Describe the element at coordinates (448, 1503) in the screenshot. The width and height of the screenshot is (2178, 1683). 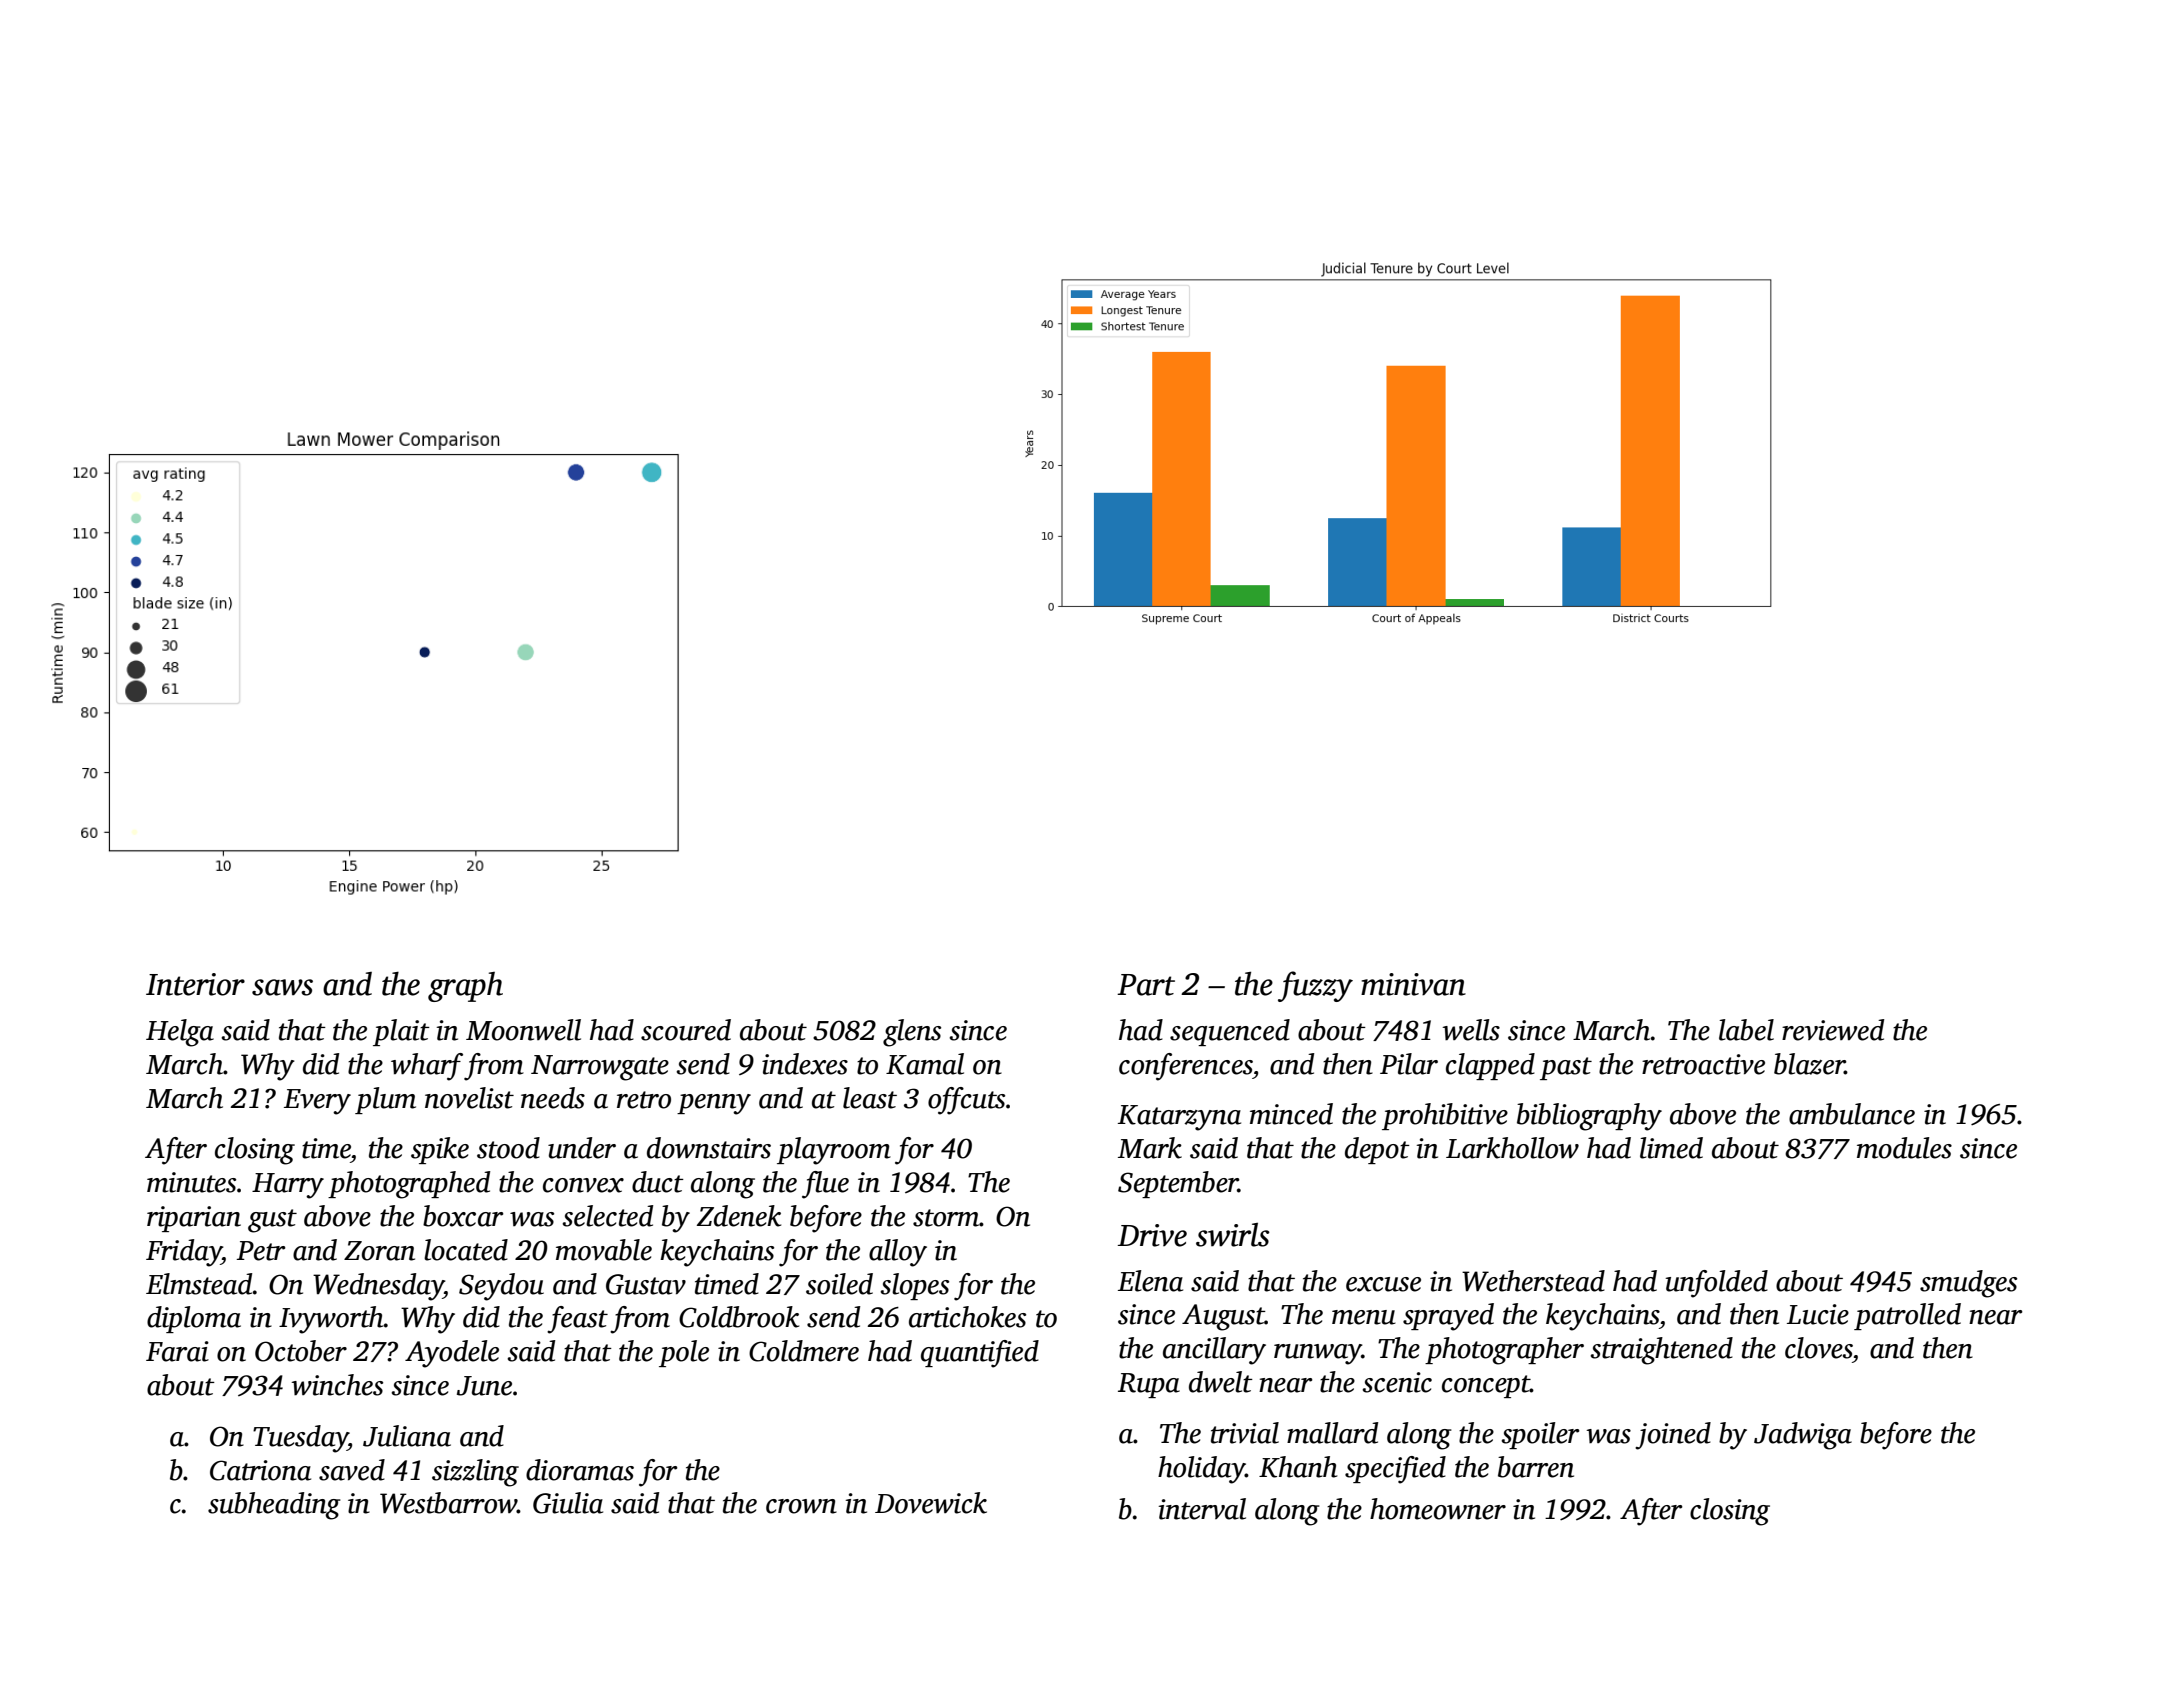
I see `Westbarrow` at that location.
